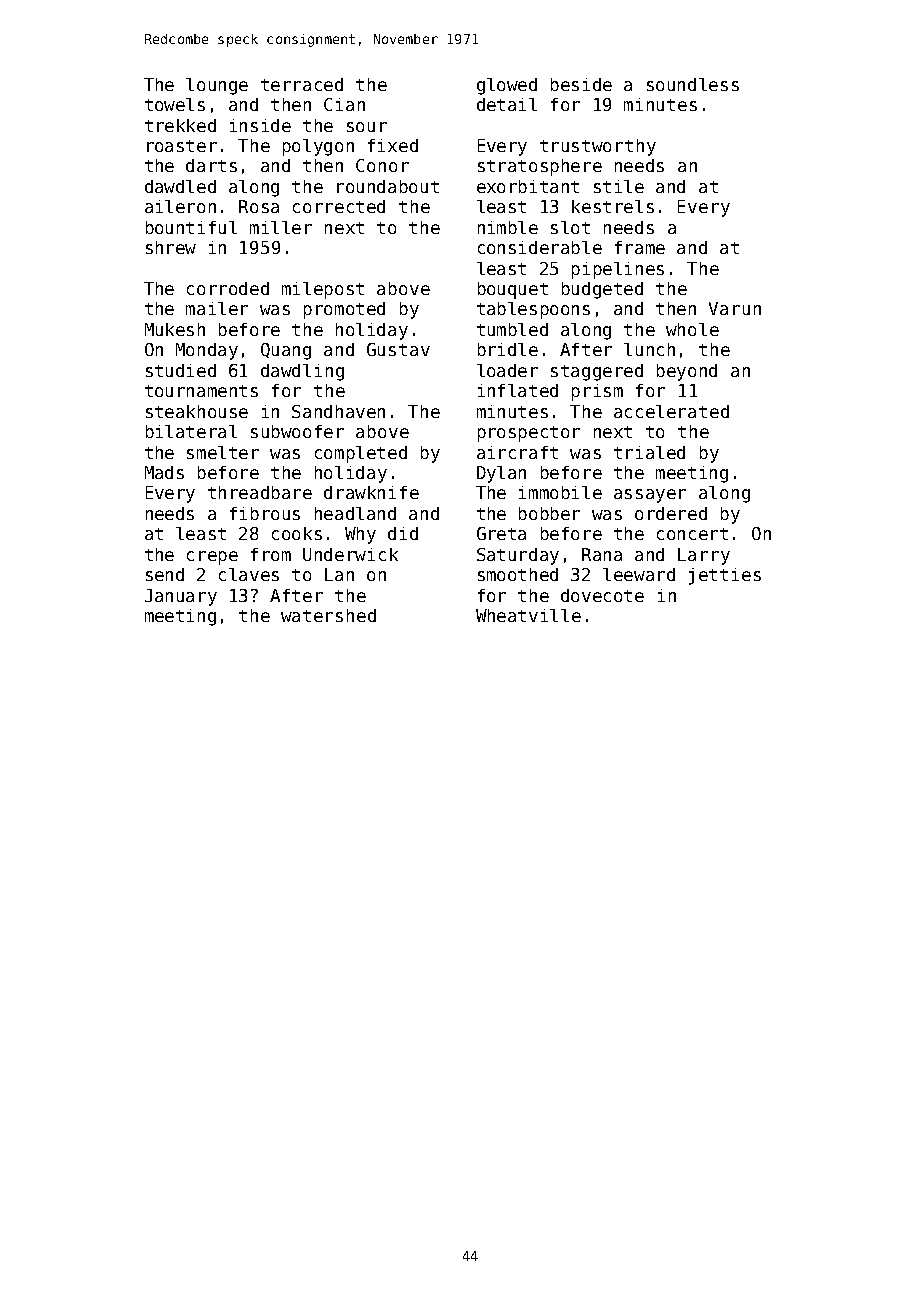 The height and width of the page is (1311, 924). I want to click on crepe, so click(212, 558).
